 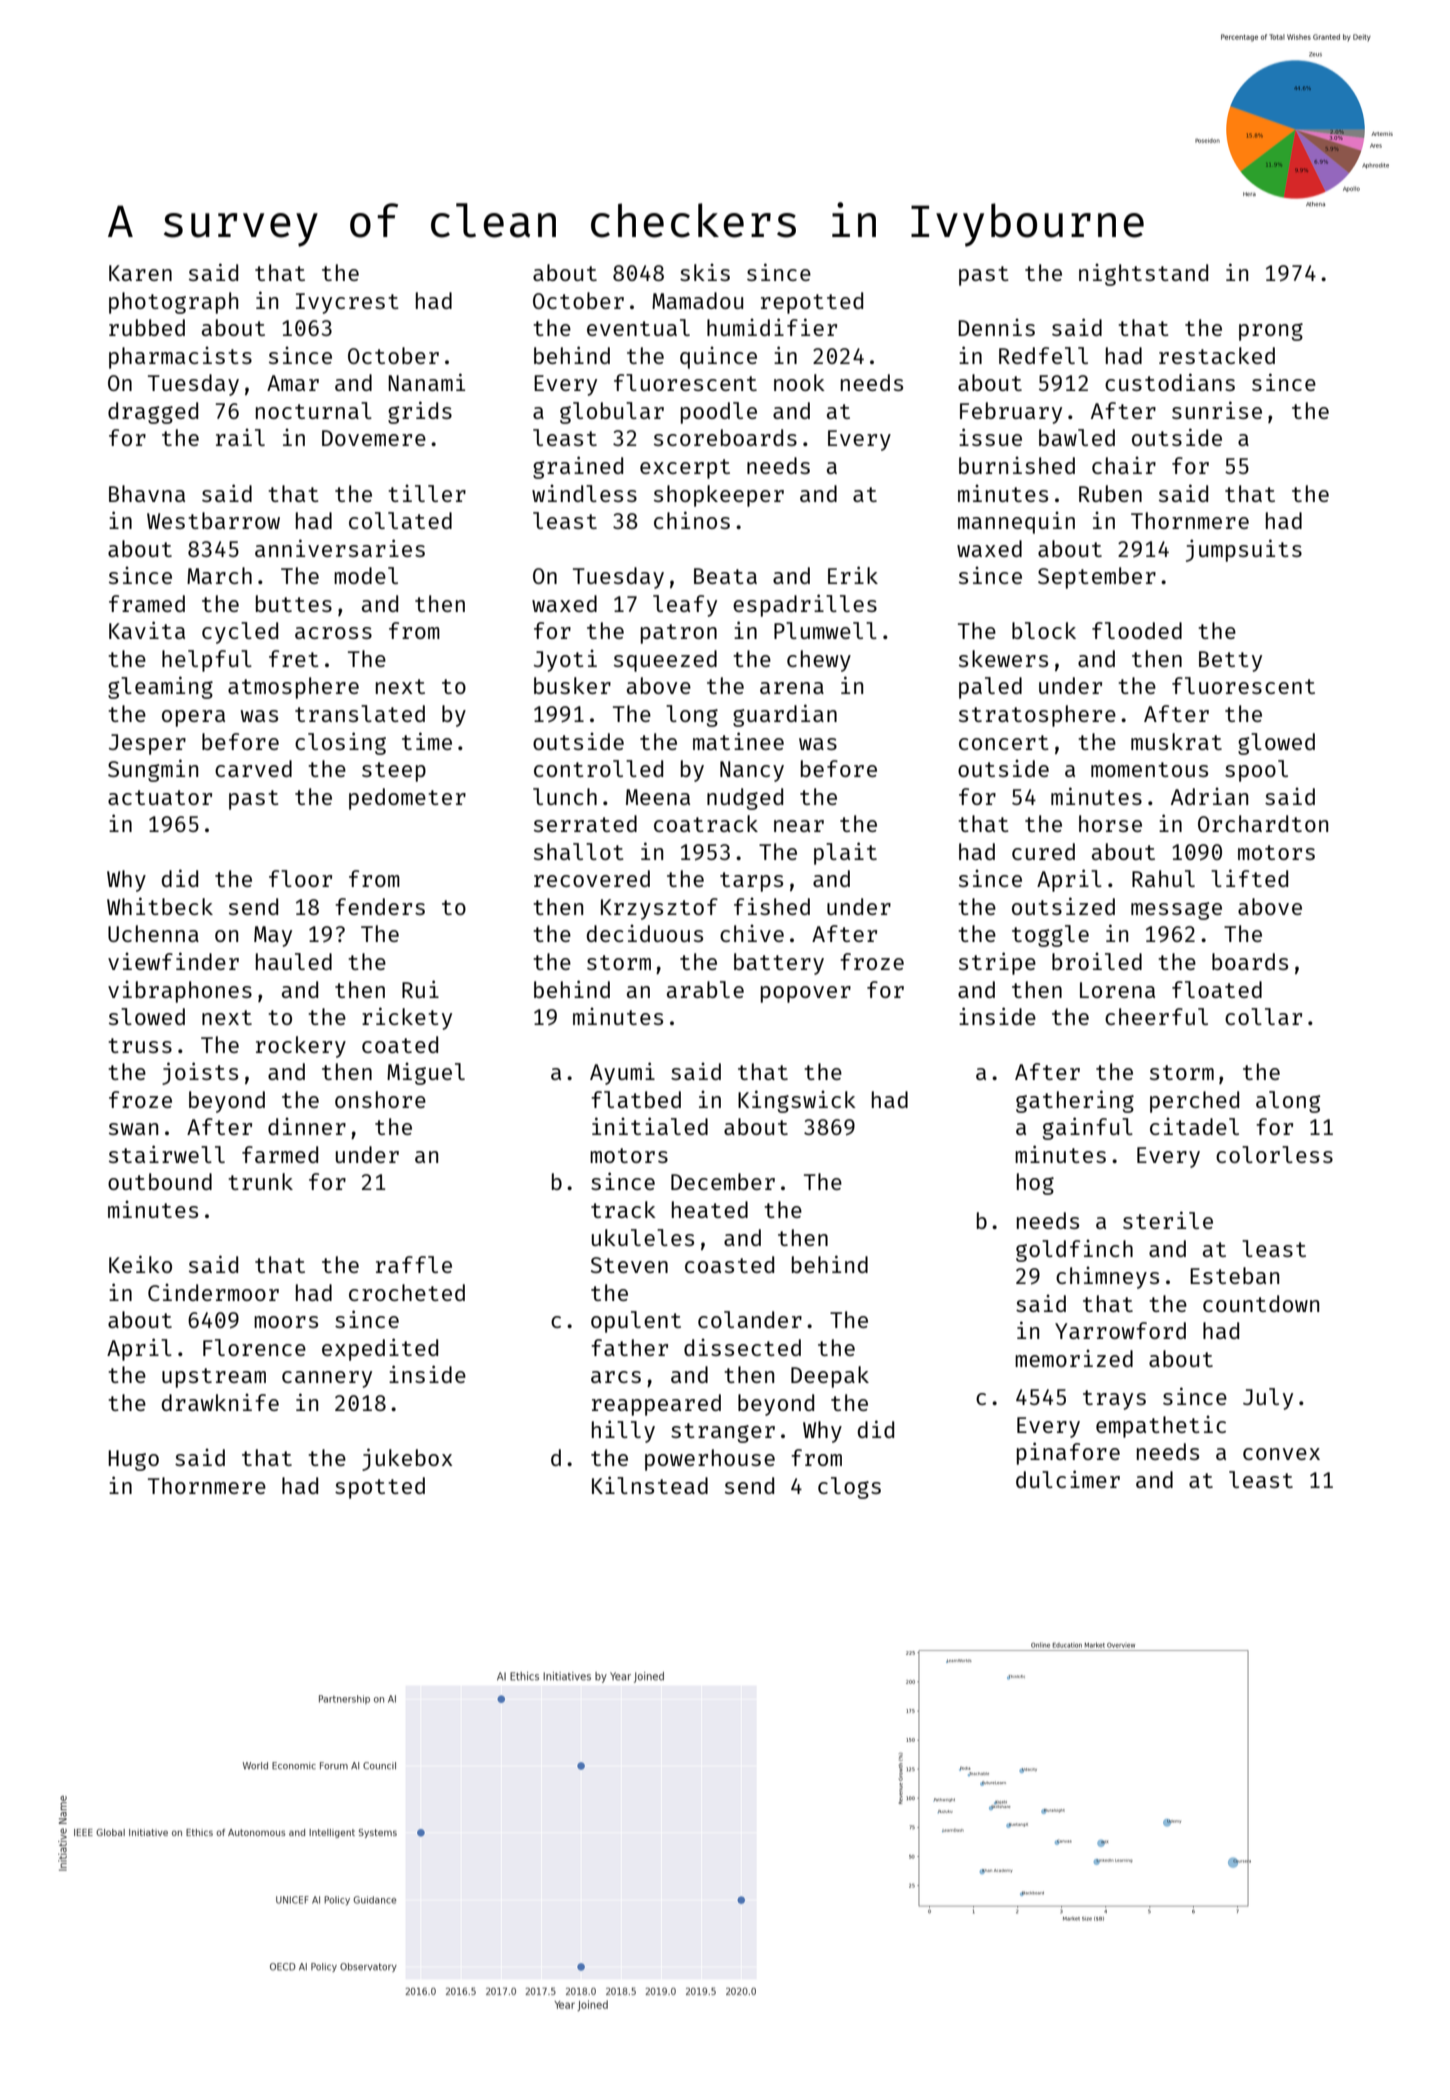 I want to click on Karen, so click(x=140, y=273).
